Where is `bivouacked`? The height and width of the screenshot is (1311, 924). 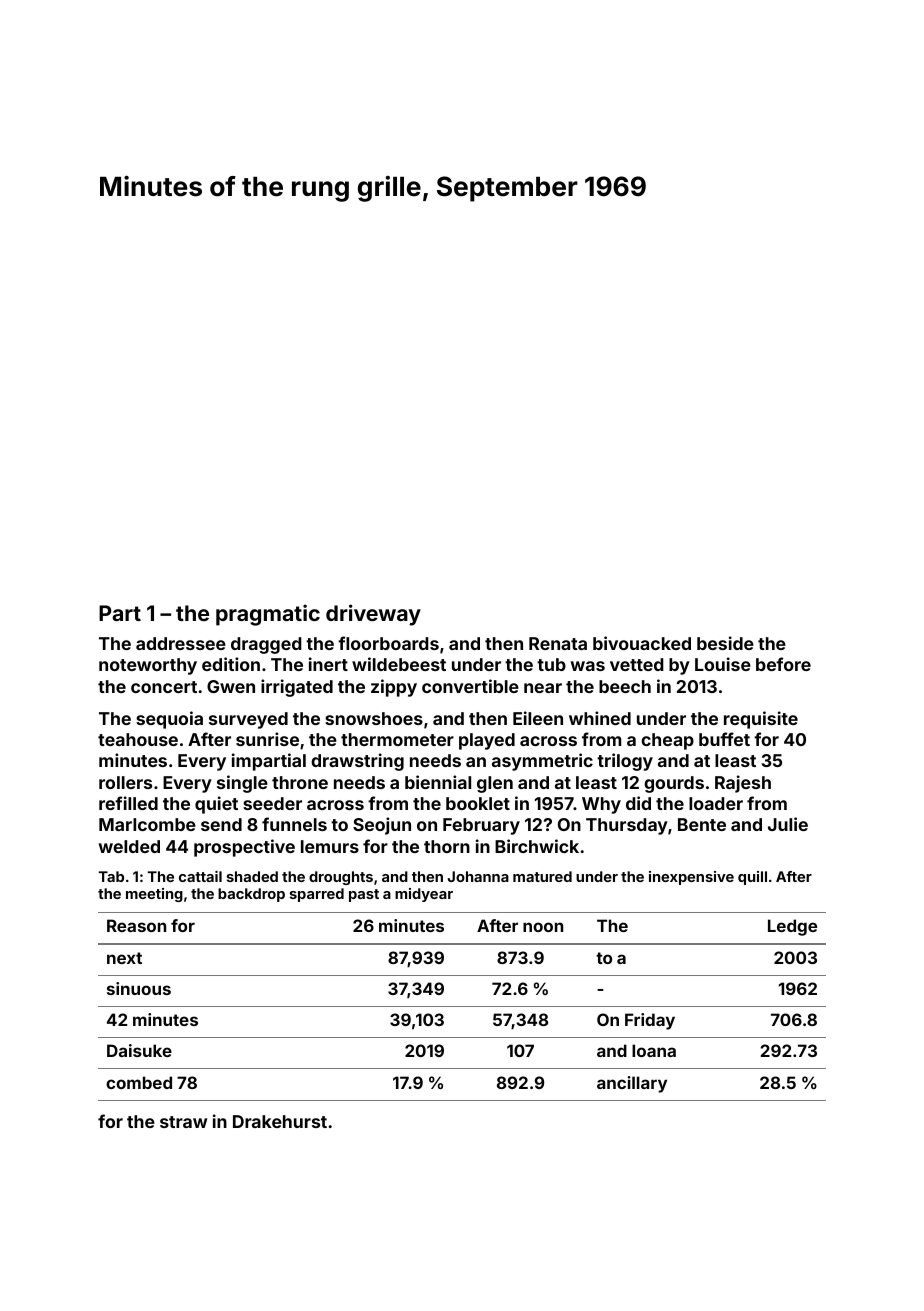 bivouacked is located at coordinates (642, 643).
